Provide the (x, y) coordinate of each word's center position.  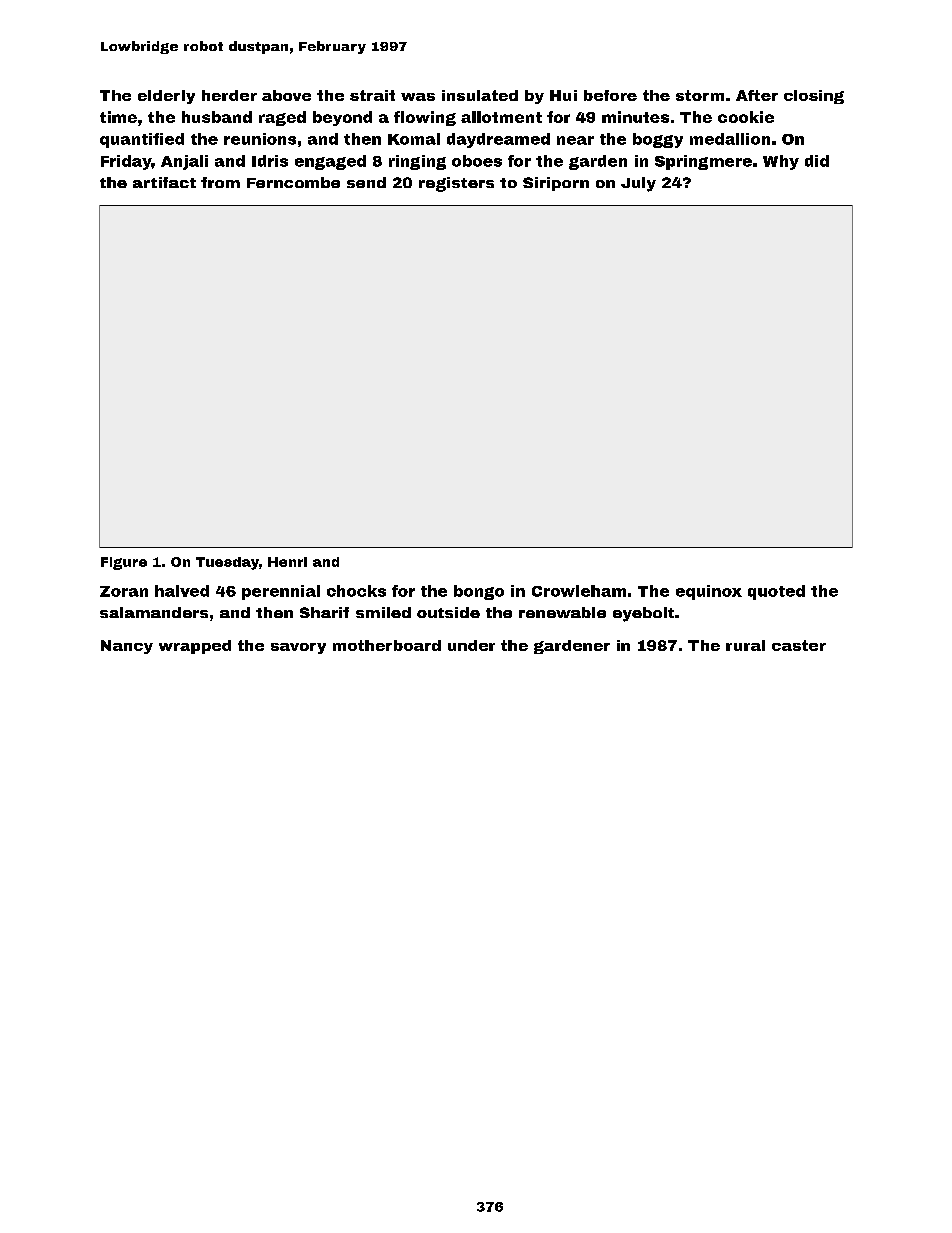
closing (814, 97)
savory (298, 648)
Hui (563, 95)
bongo (479, 592)
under (471, 645)
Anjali (184, 162)
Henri (287, 562)
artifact (164, 182)
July (638, 184)
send (366, 182)
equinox (709, 592)
